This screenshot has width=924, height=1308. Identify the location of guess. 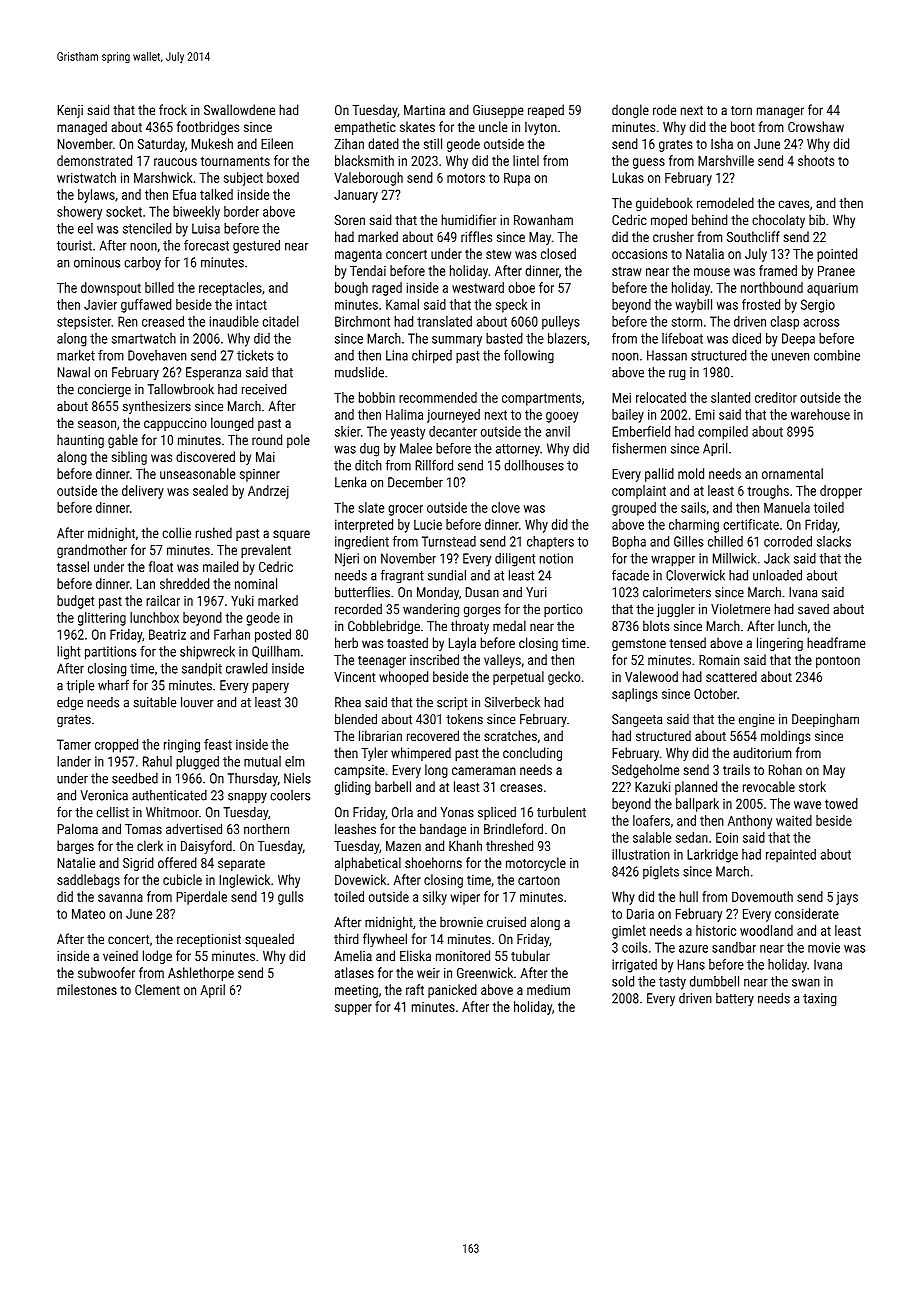
(649, 163).
